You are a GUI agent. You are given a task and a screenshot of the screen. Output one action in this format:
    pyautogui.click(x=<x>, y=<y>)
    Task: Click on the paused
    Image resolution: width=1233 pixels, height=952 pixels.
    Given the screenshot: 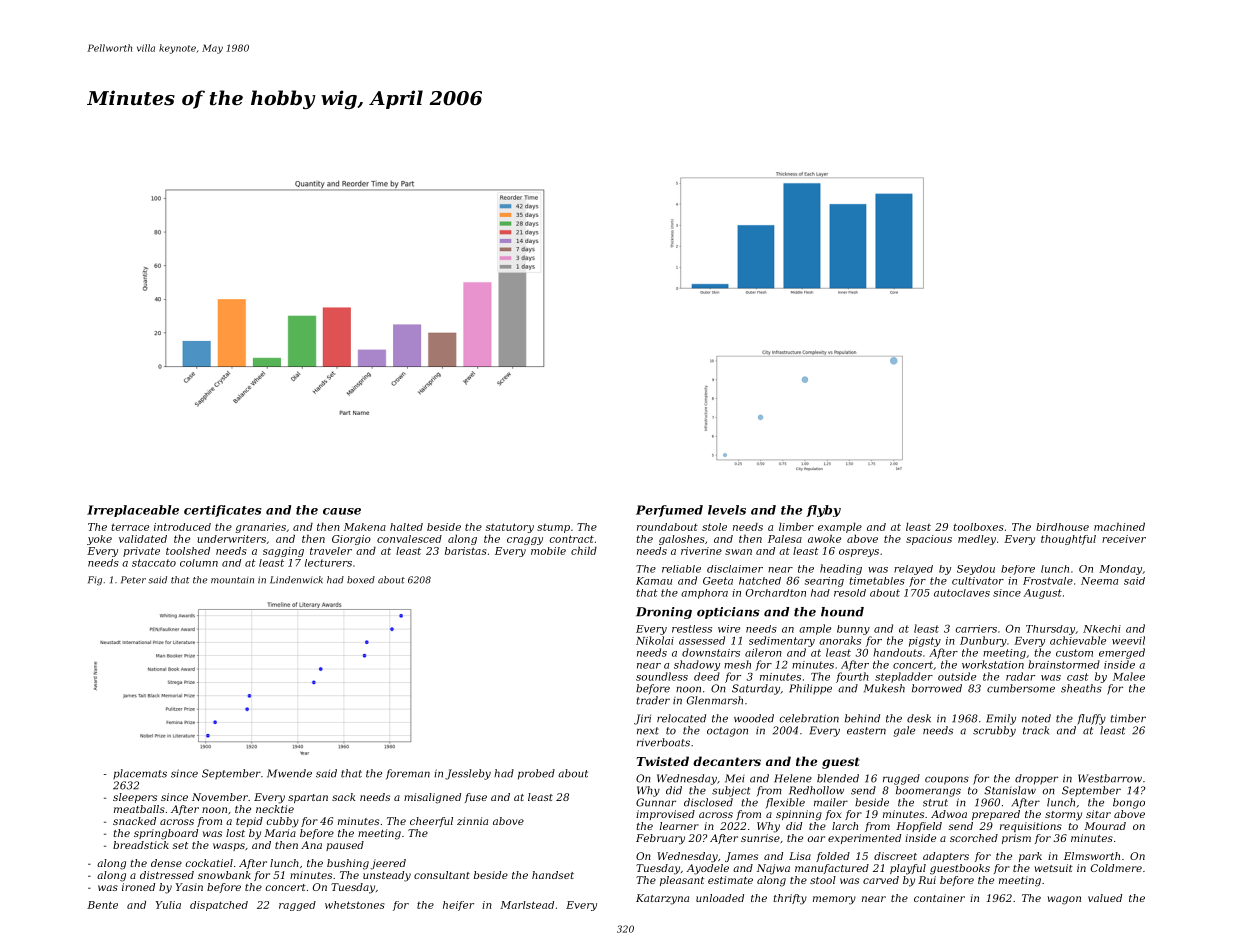 What is the action you would take?
    pyautogui.click(x=345, y=846)
